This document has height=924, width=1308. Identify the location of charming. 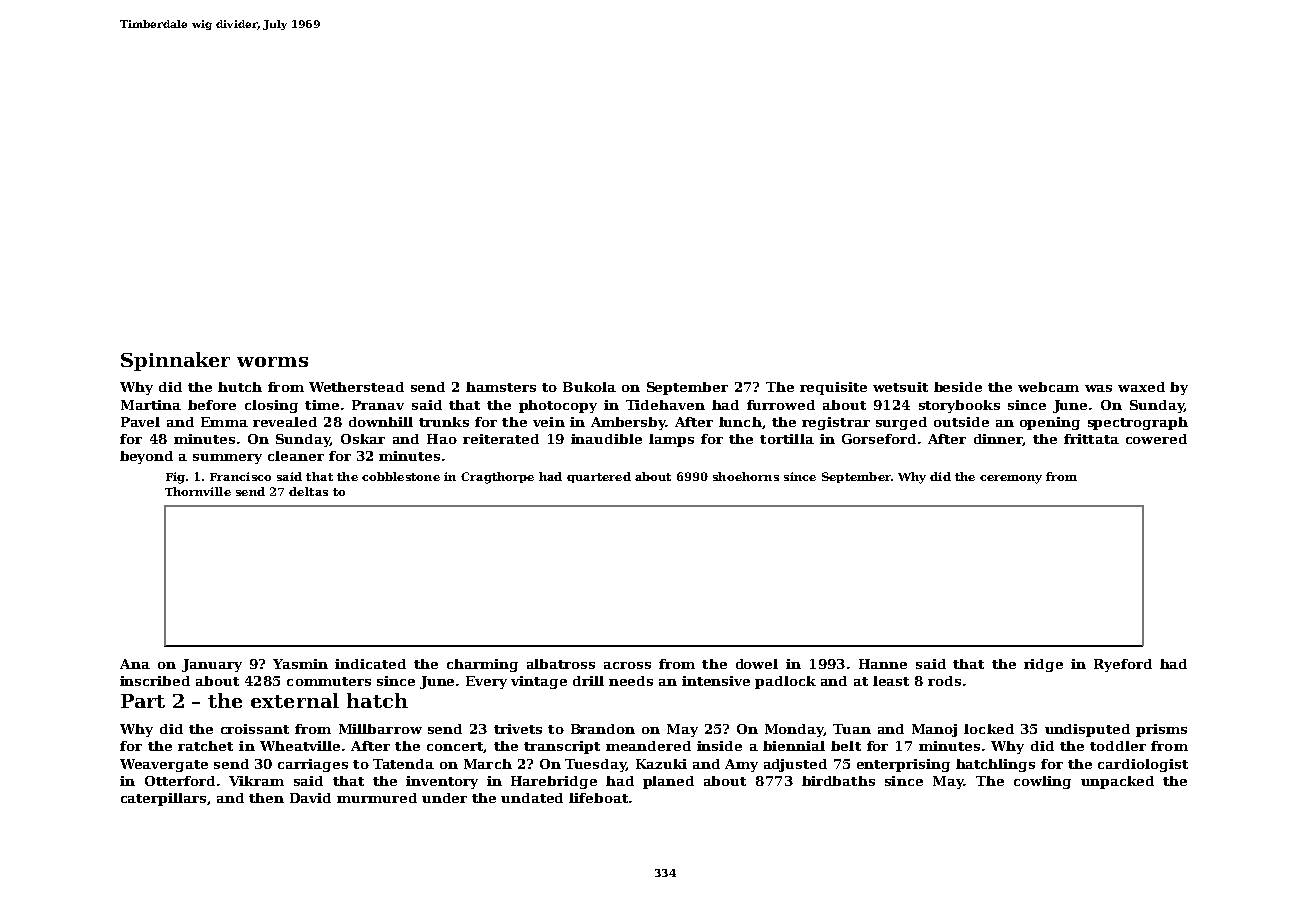
(482, 665).
